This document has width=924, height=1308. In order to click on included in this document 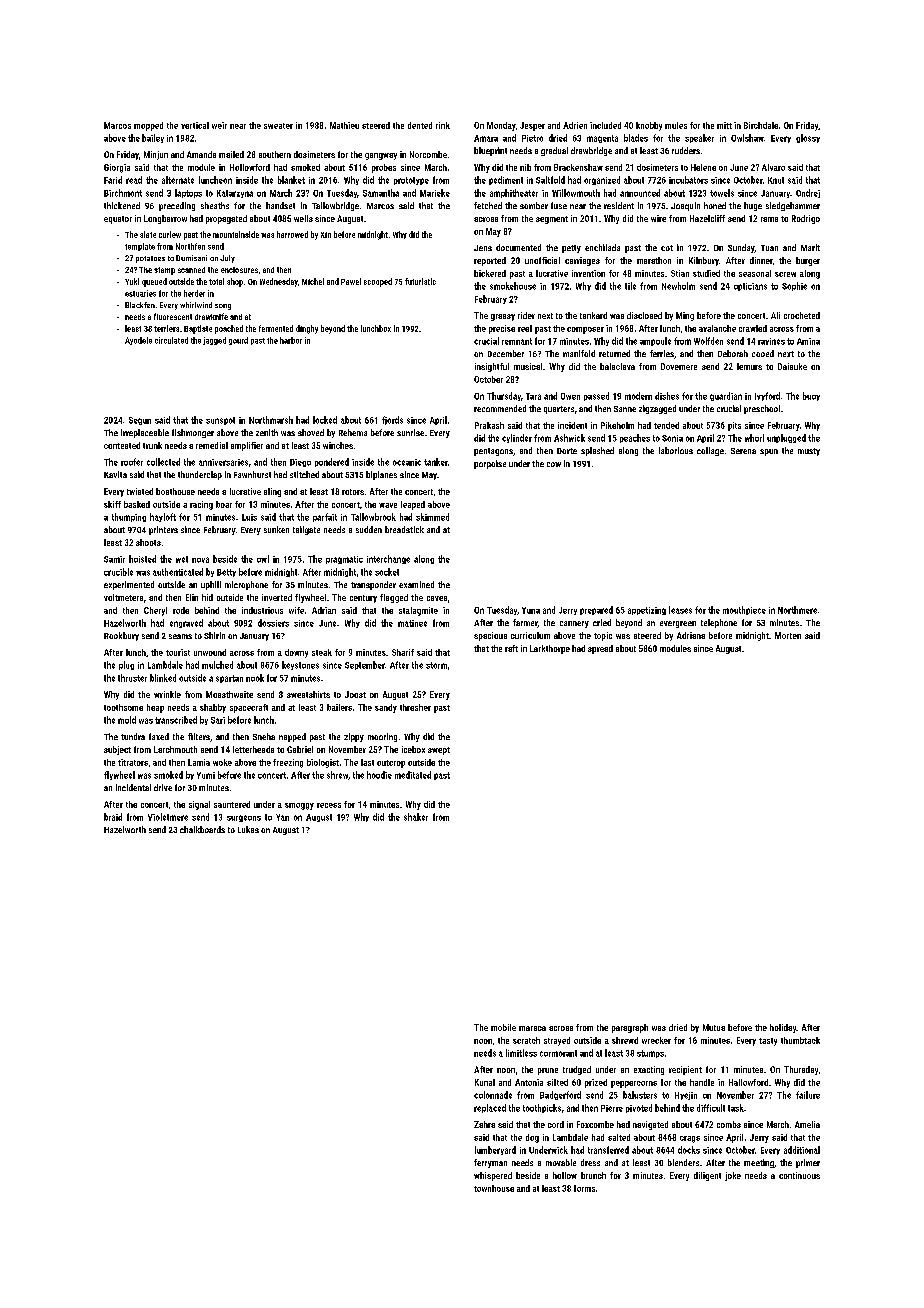, I will do `click(605, 125)`.
